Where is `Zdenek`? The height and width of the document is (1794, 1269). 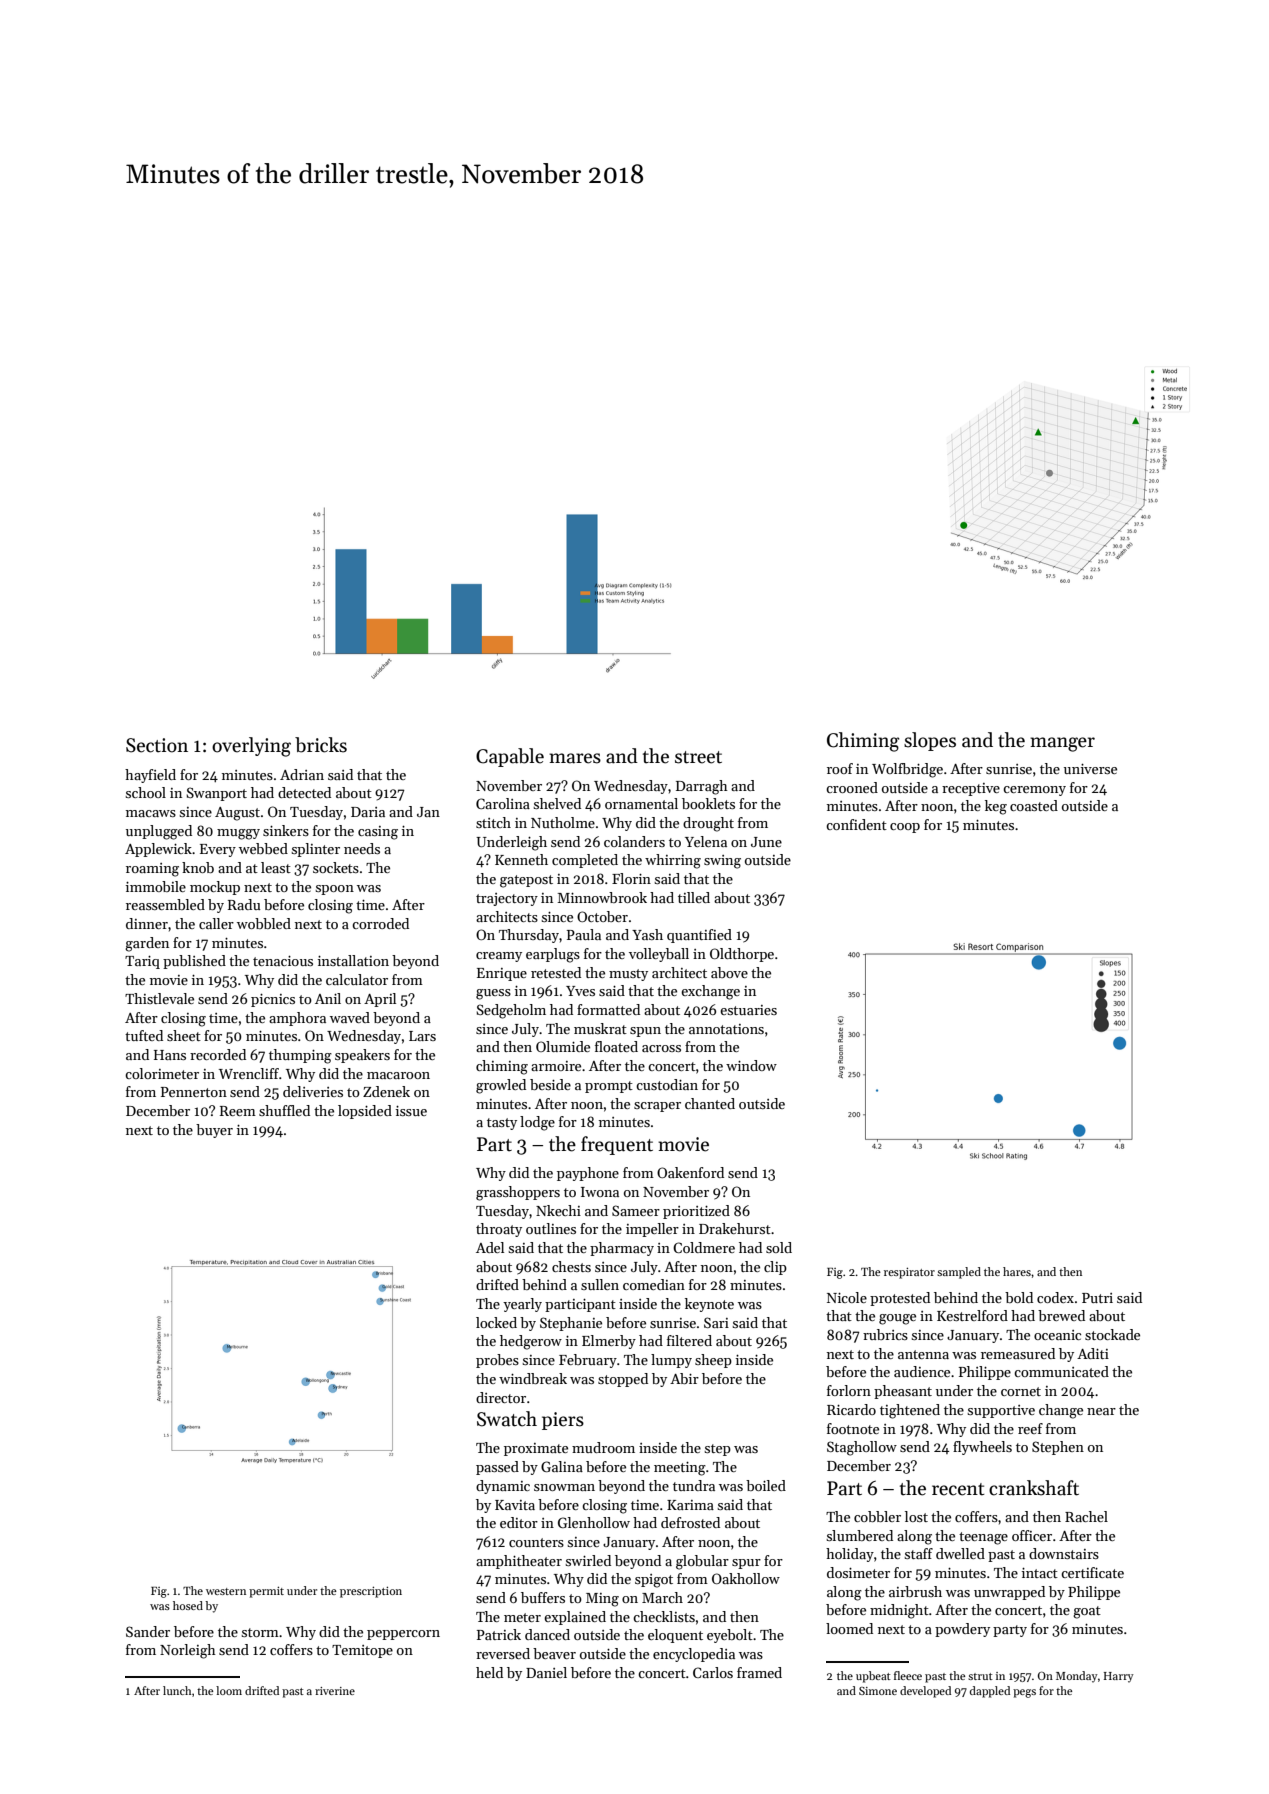 Zdenek is located at coordinates (386, 1091).
